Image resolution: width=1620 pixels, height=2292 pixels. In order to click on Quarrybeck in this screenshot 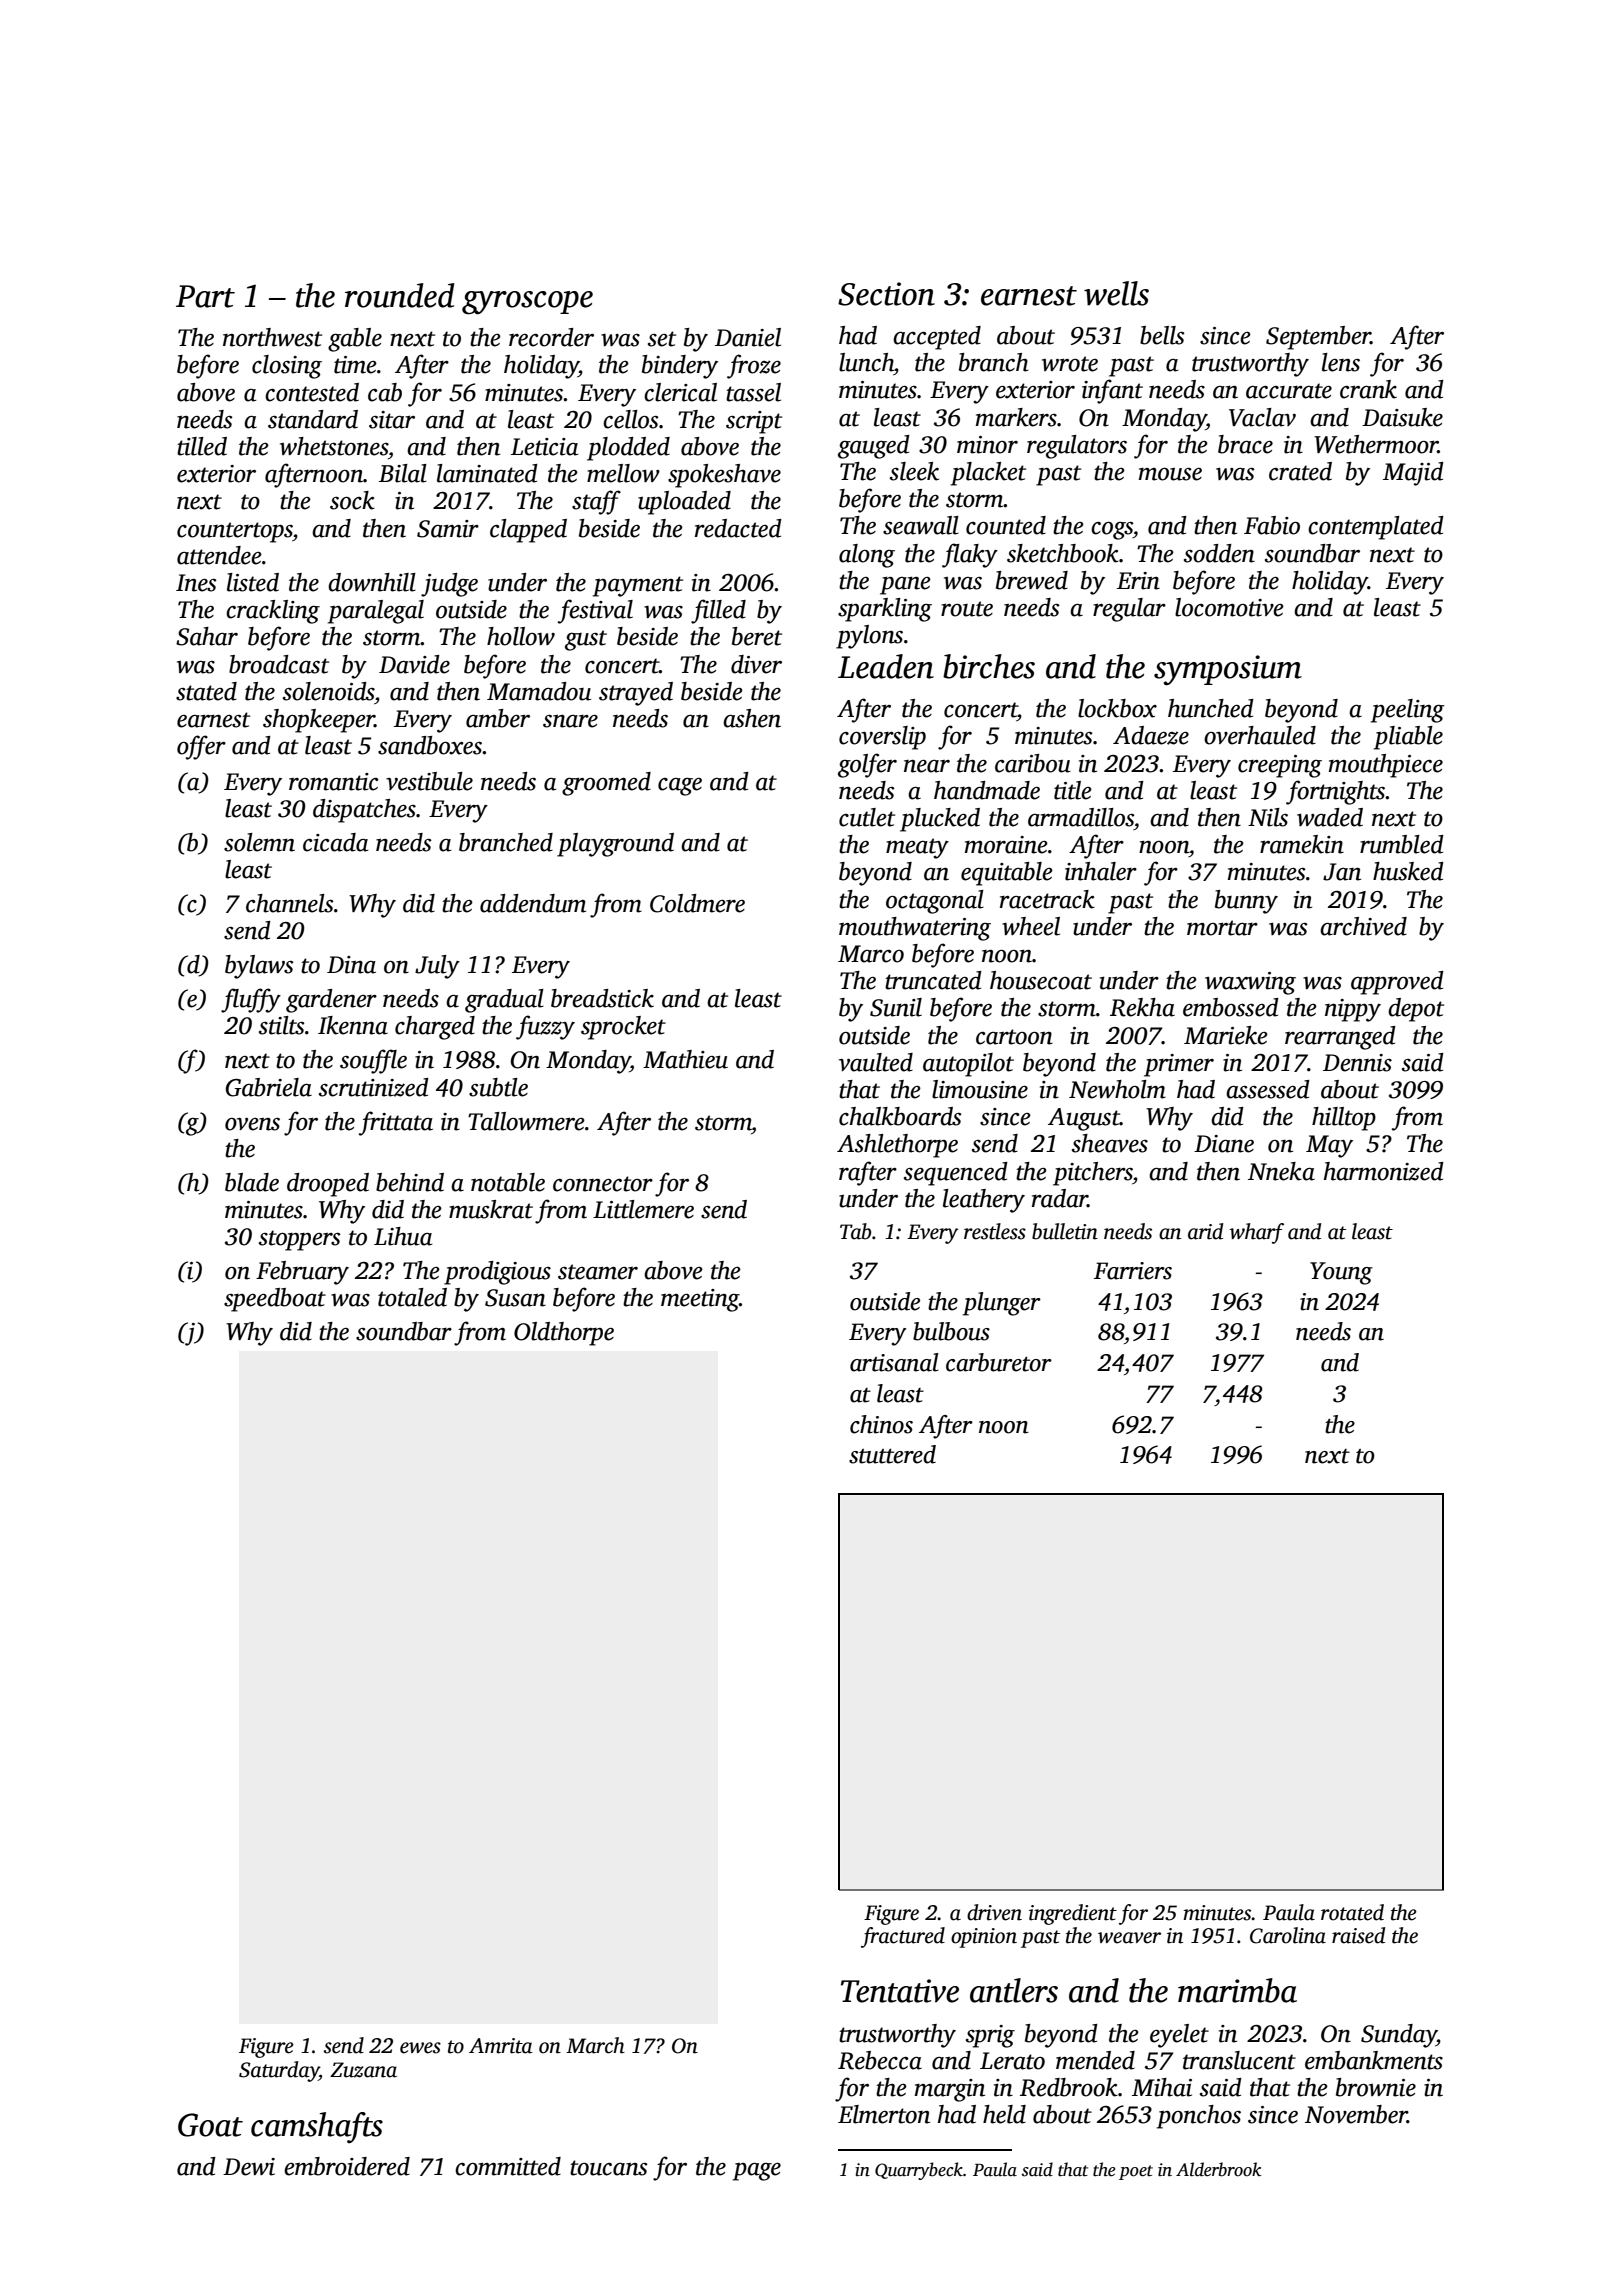, I will do `click(919, 2171)`.
